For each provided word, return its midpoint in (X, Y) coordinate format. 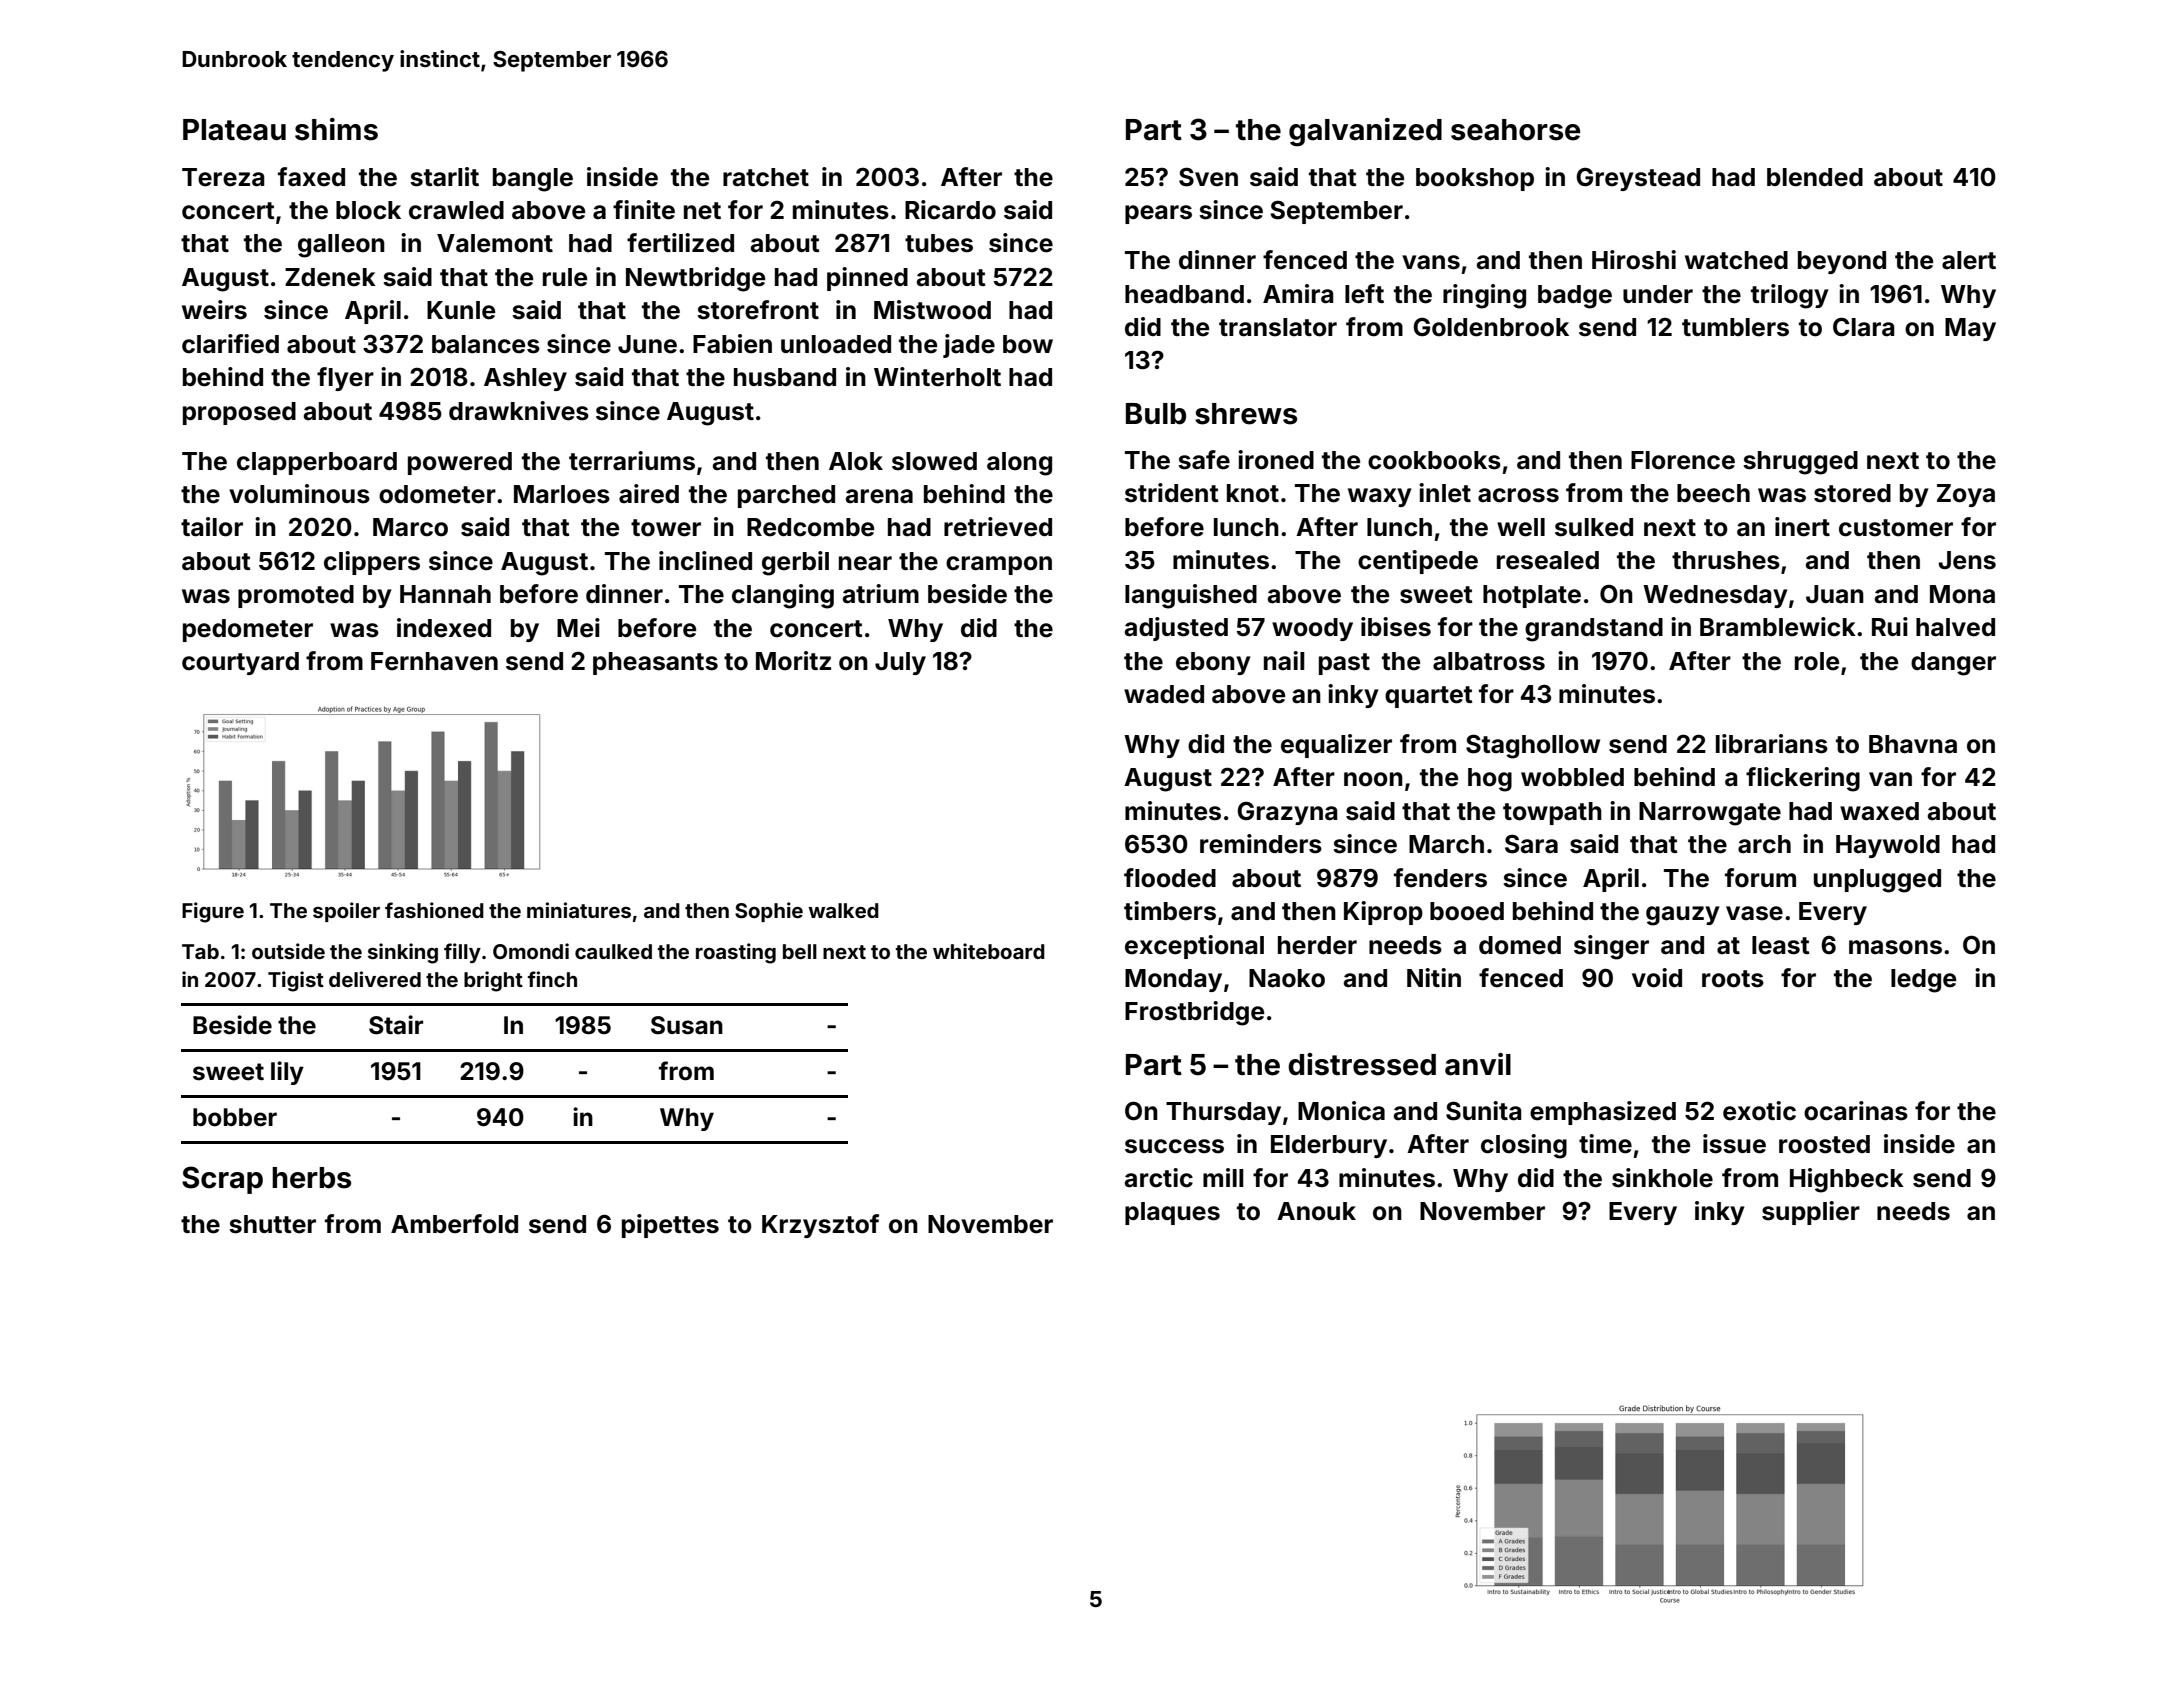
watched (1736, 260)
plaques (1172, 1213)
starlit (444, 177)
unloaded (836, 344)
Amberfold (454, 1224)
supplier (1811, 1213)
